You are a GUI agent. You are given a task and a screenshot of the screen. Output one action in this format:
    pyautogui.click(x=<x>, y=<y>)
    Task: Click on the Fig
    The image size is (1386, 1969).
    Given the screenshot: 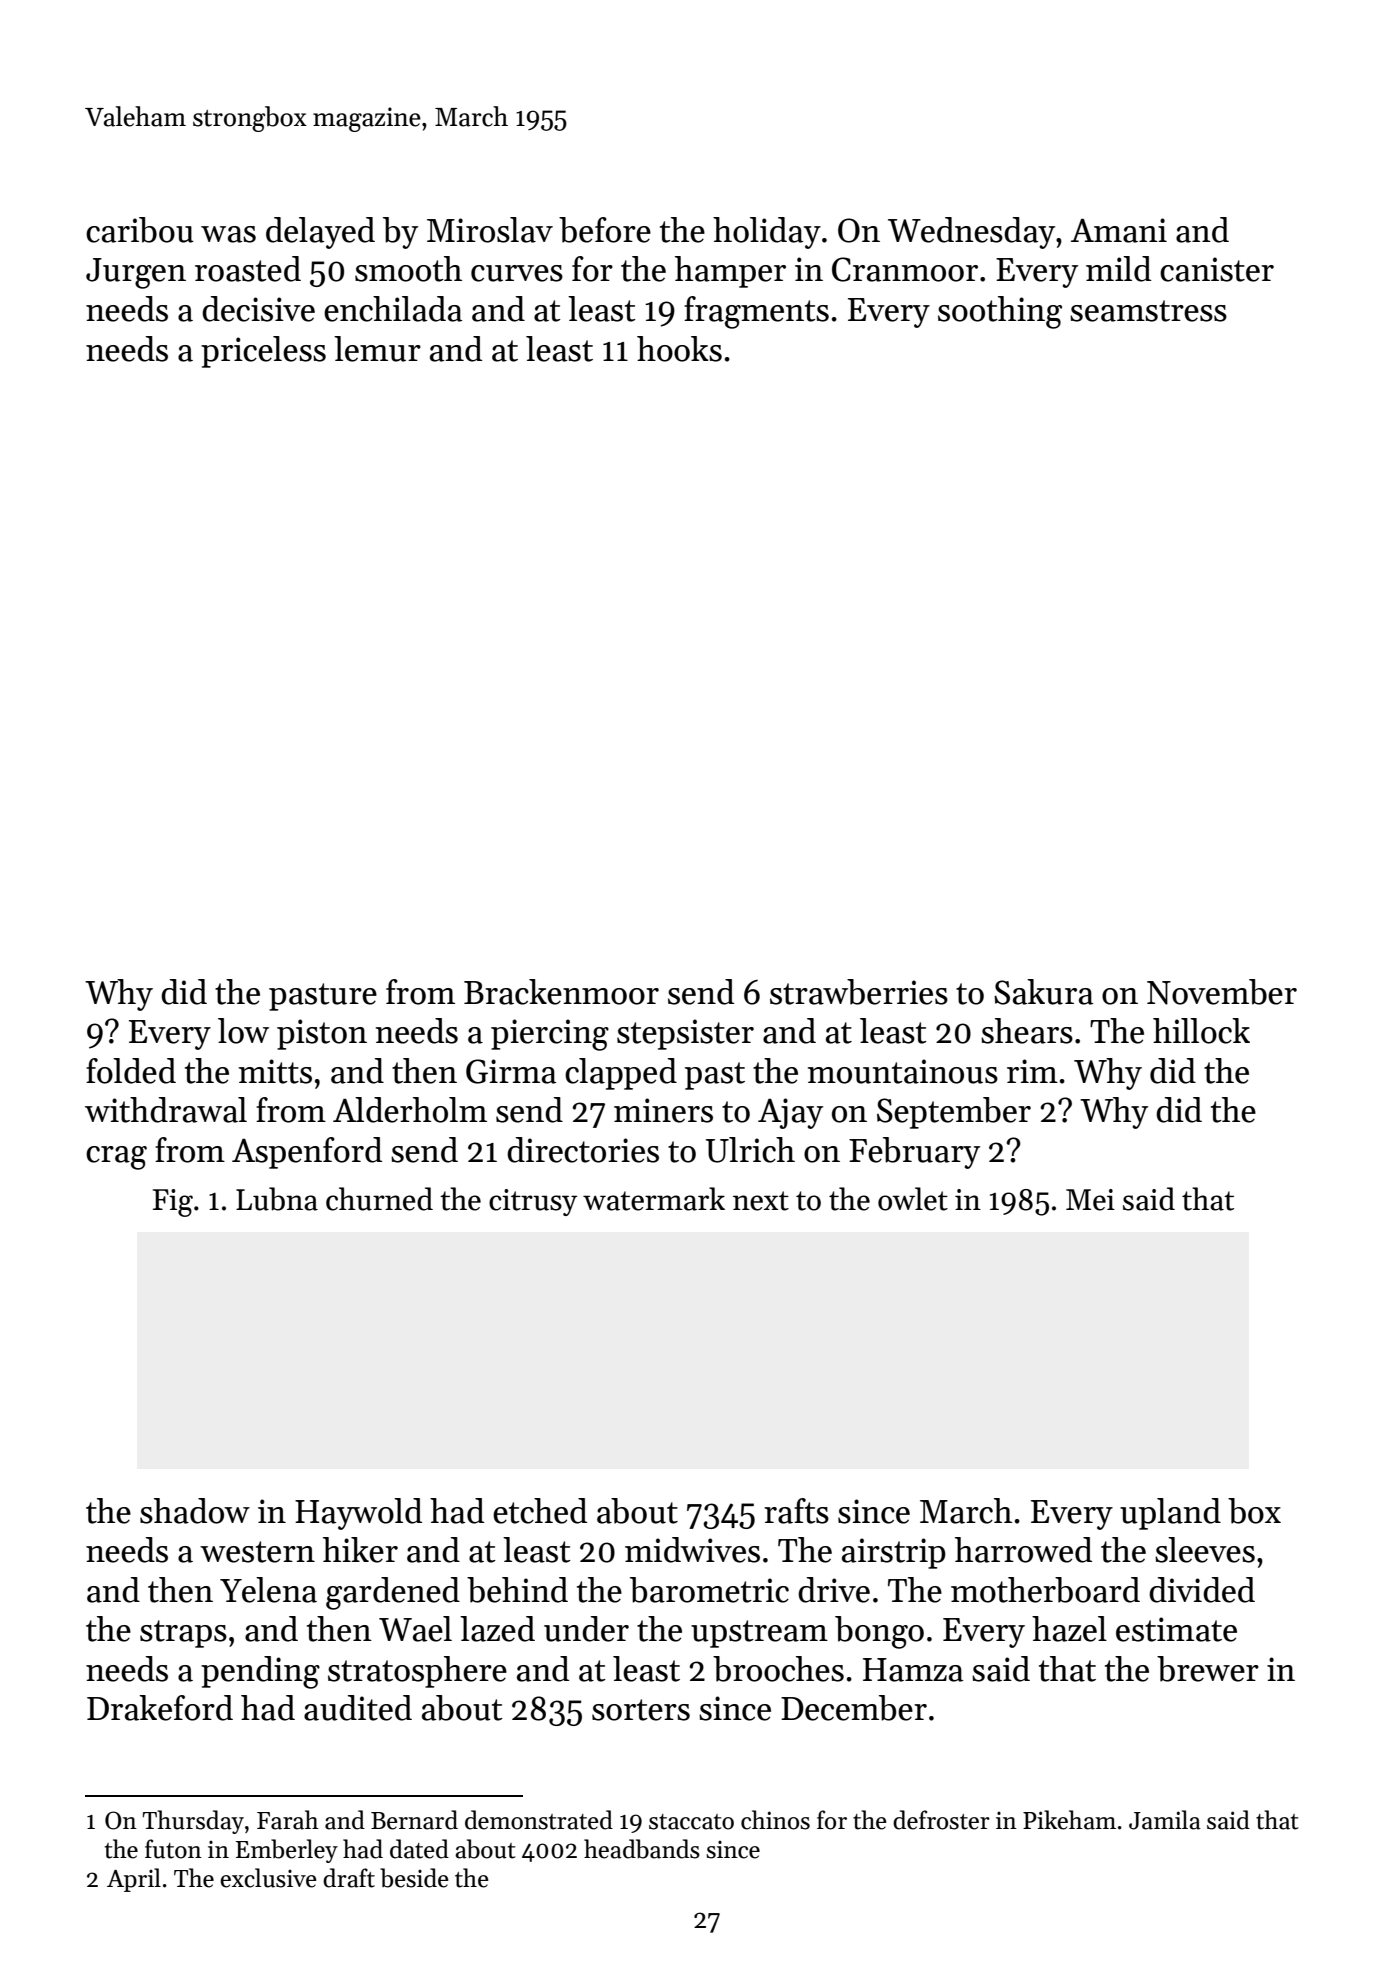 What is the action you would take?
    pyautogui.click(x=173, y=1203)
